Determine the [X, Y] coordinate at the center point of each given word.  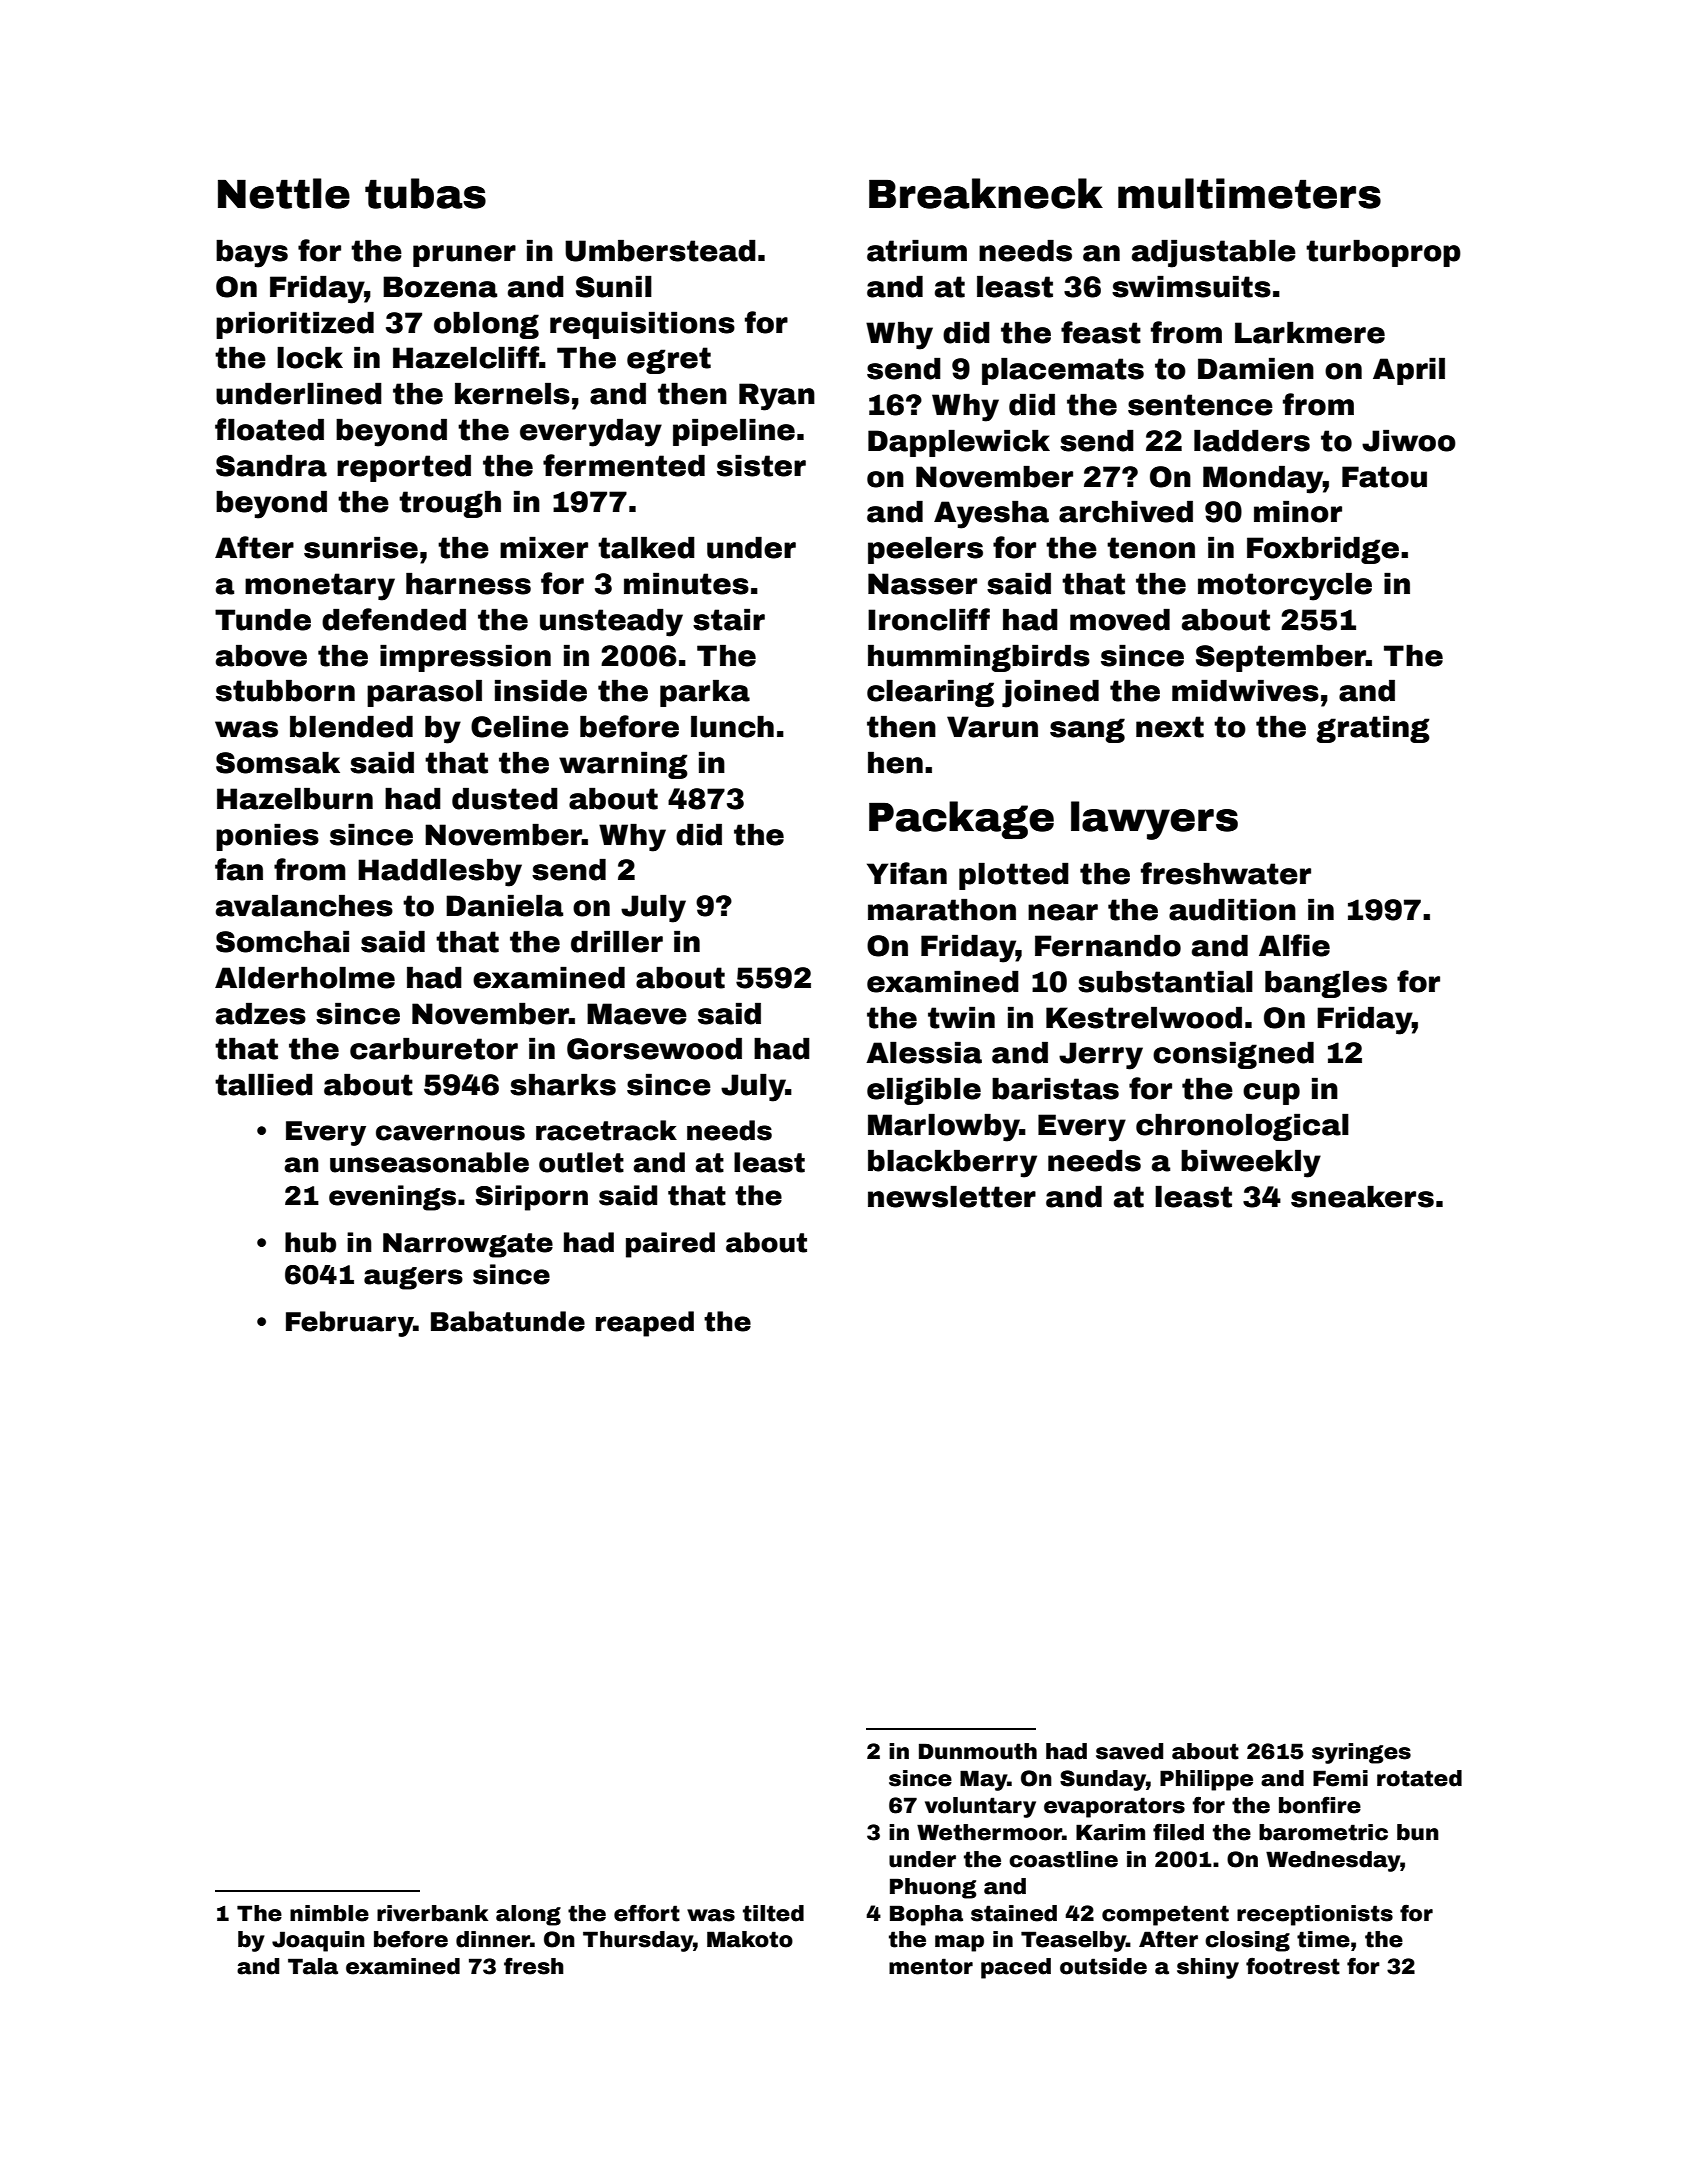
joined [1050, 694]
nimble [329, 1913]
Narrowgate [468, 1245]
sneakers [1362, 1197]
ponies [267, 837]
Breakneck [986, 193]
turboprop [1383, 253]
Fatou [1384, 477]
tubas [425, 193]
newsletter [952, 1197]
